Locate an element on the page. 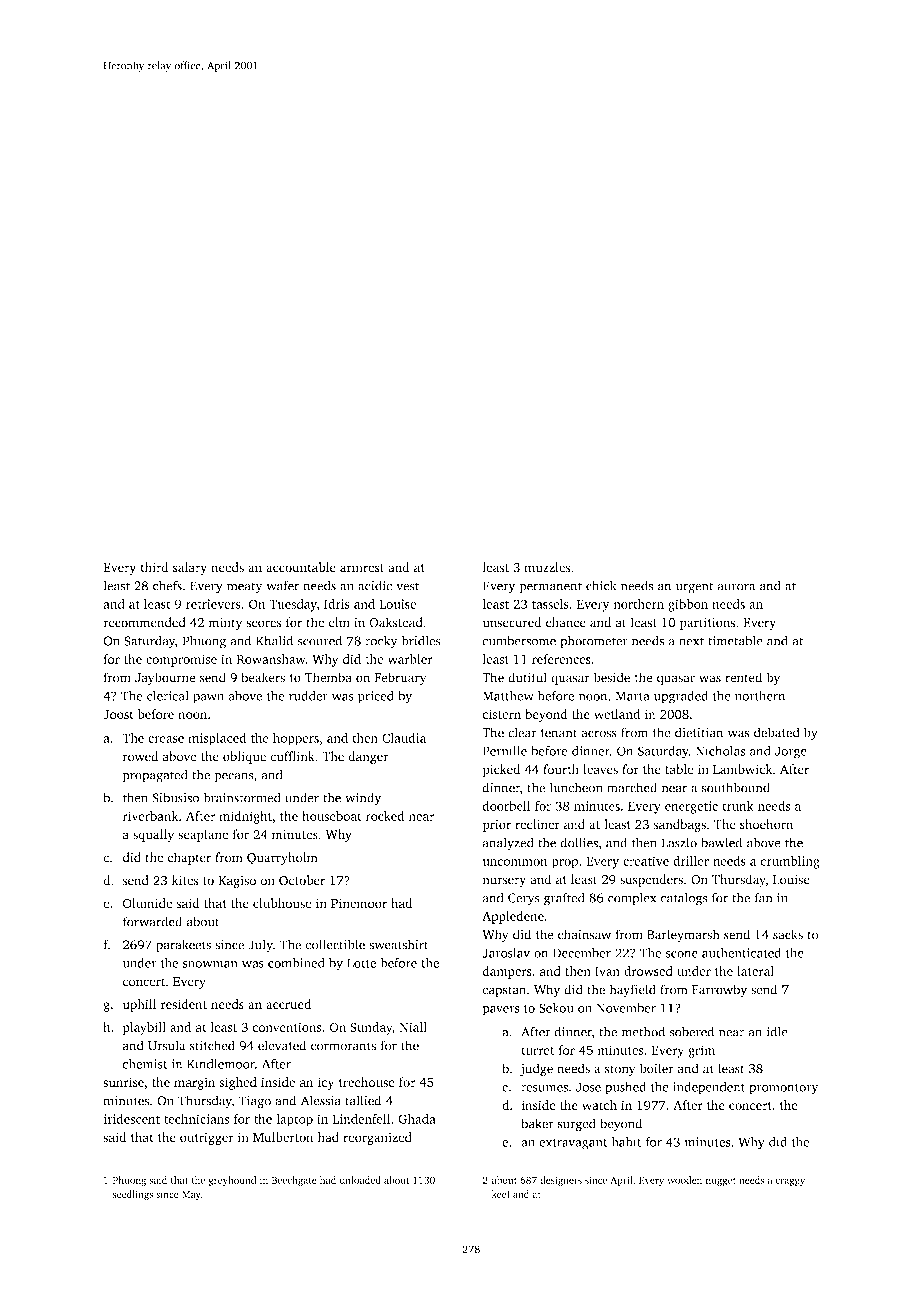 The image size is (924, 1308). aurora is located at coordinates (736, 587).
